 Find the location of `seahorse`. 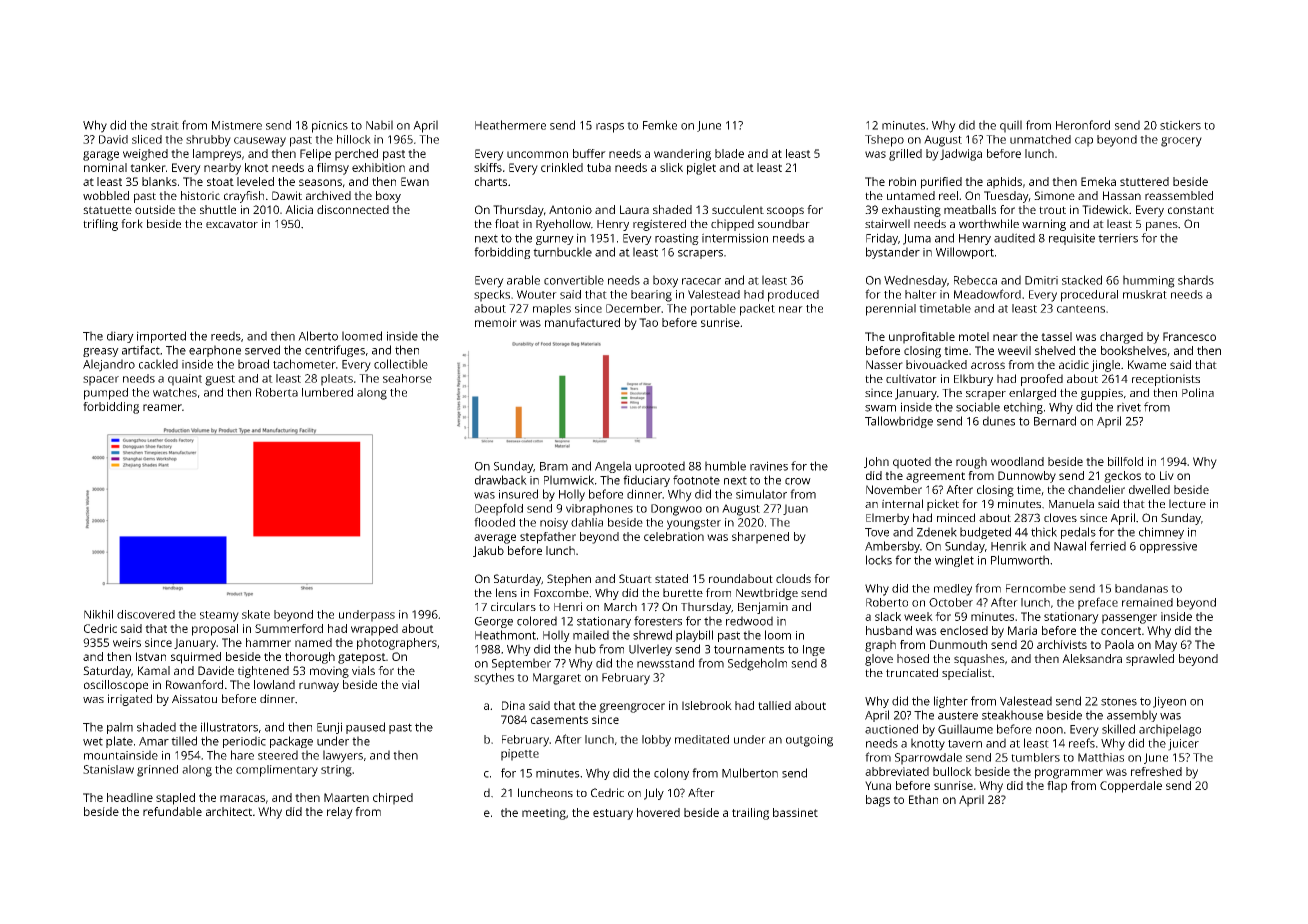

seahorse is located at coordinates (407, 378).
